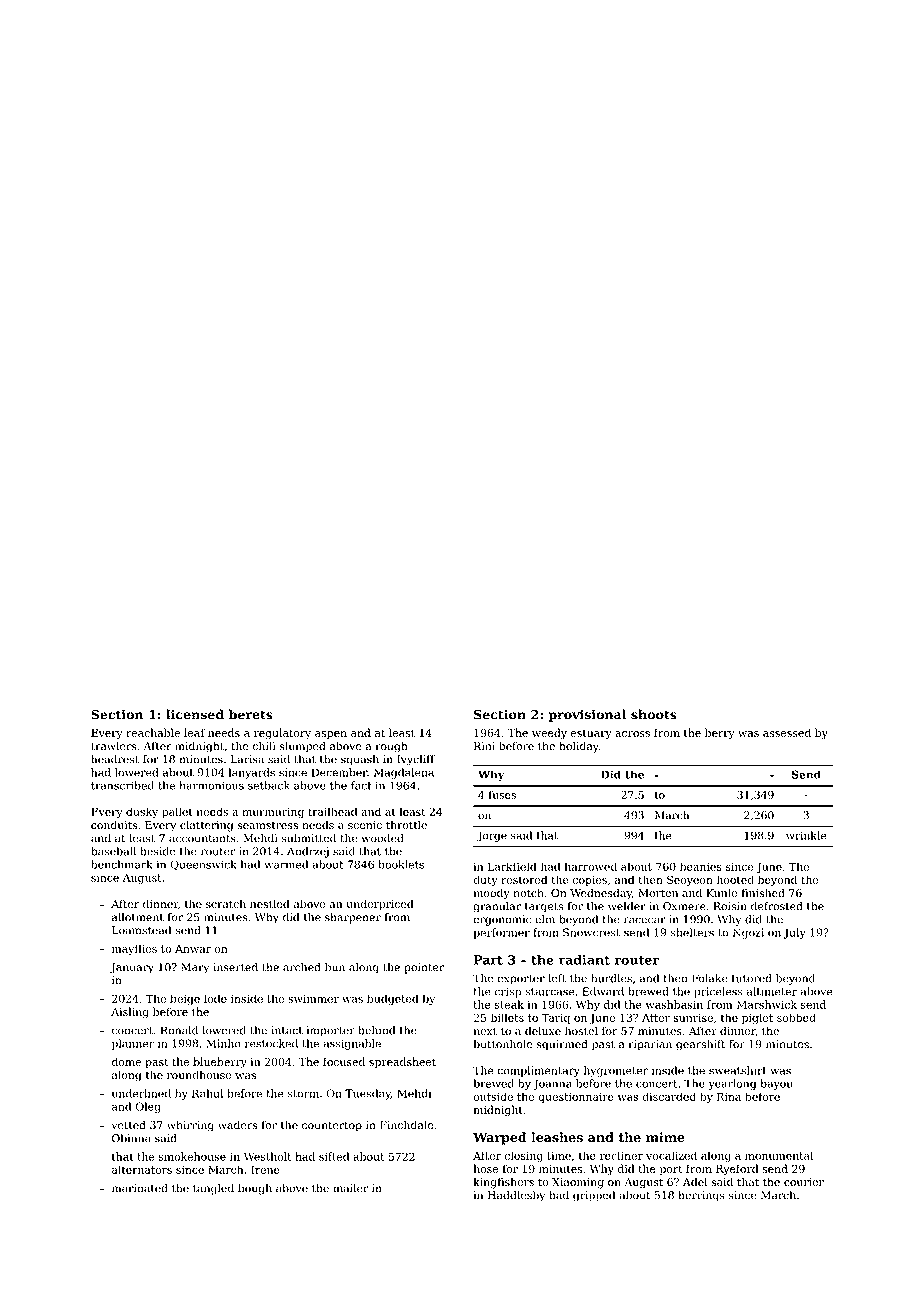 The image size is (924, 1308). Describe the element at coordinates (195, 714) in the image. I see `licensed` at that location.
